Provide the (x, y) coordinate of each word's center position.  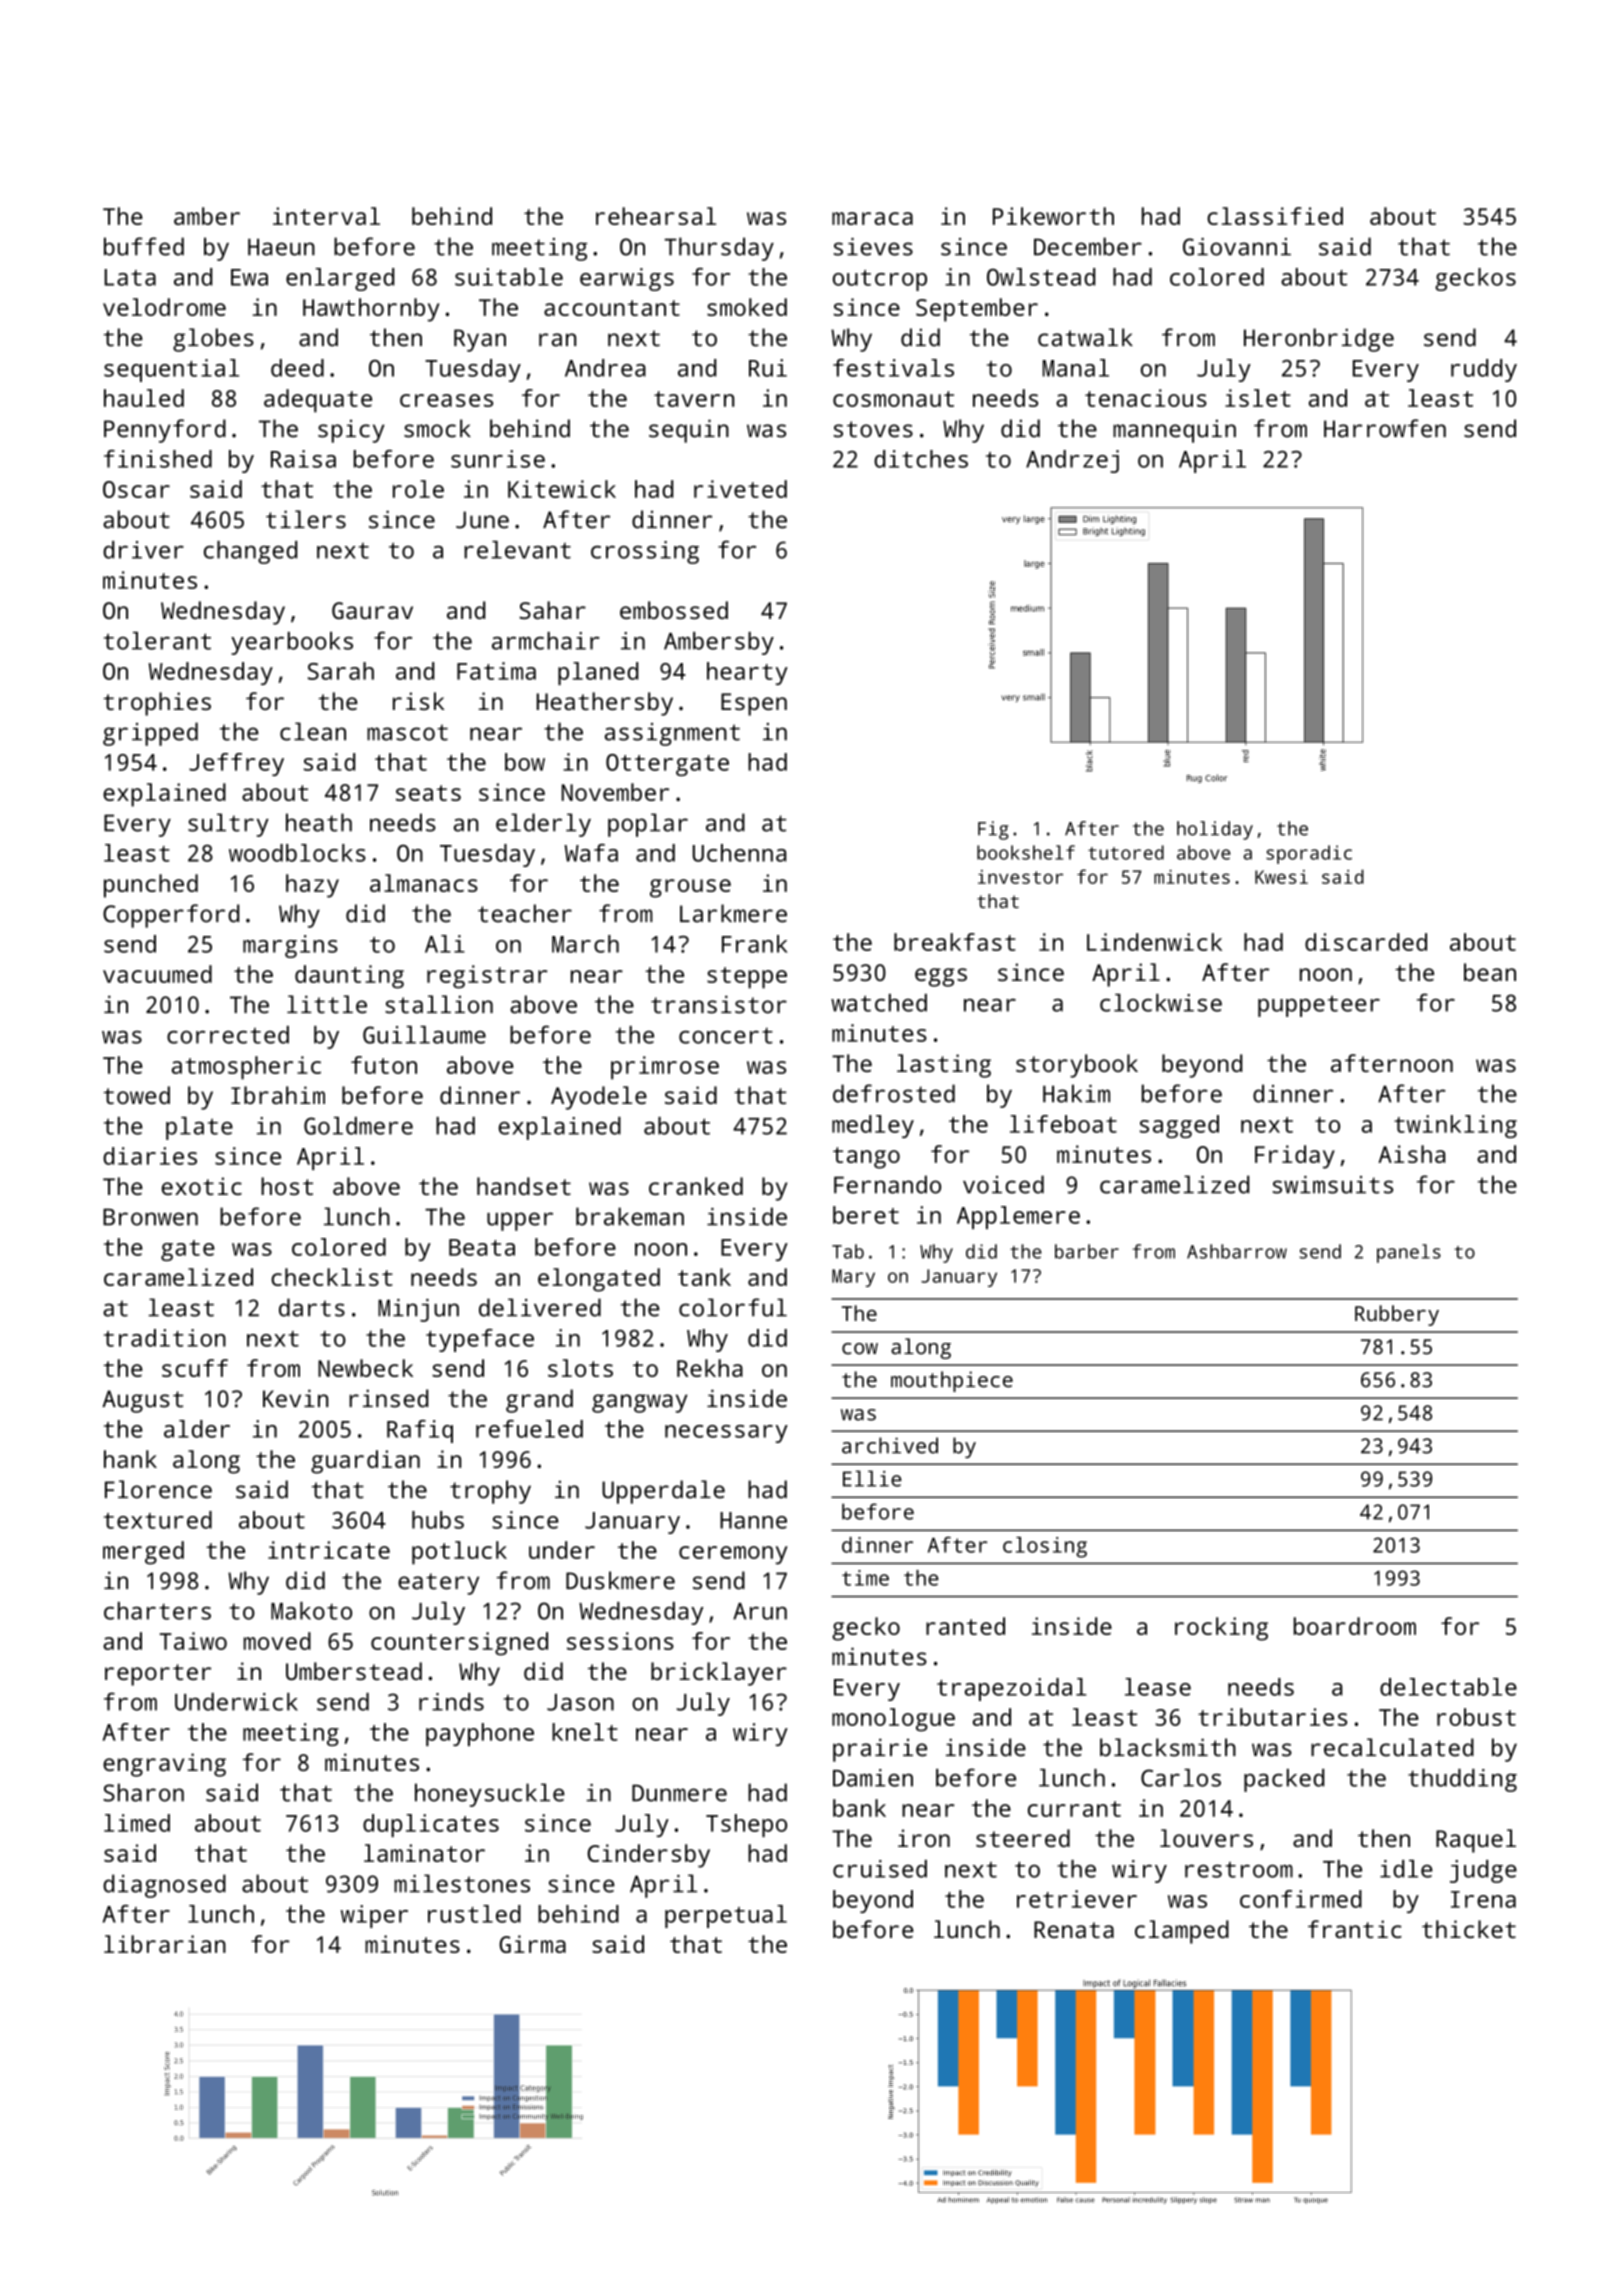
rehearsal (656, 216)
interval (326, 216)
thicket (1469, 1929)
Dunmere (679, 1793)
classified (1275, 216)
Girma (532, 1944)
